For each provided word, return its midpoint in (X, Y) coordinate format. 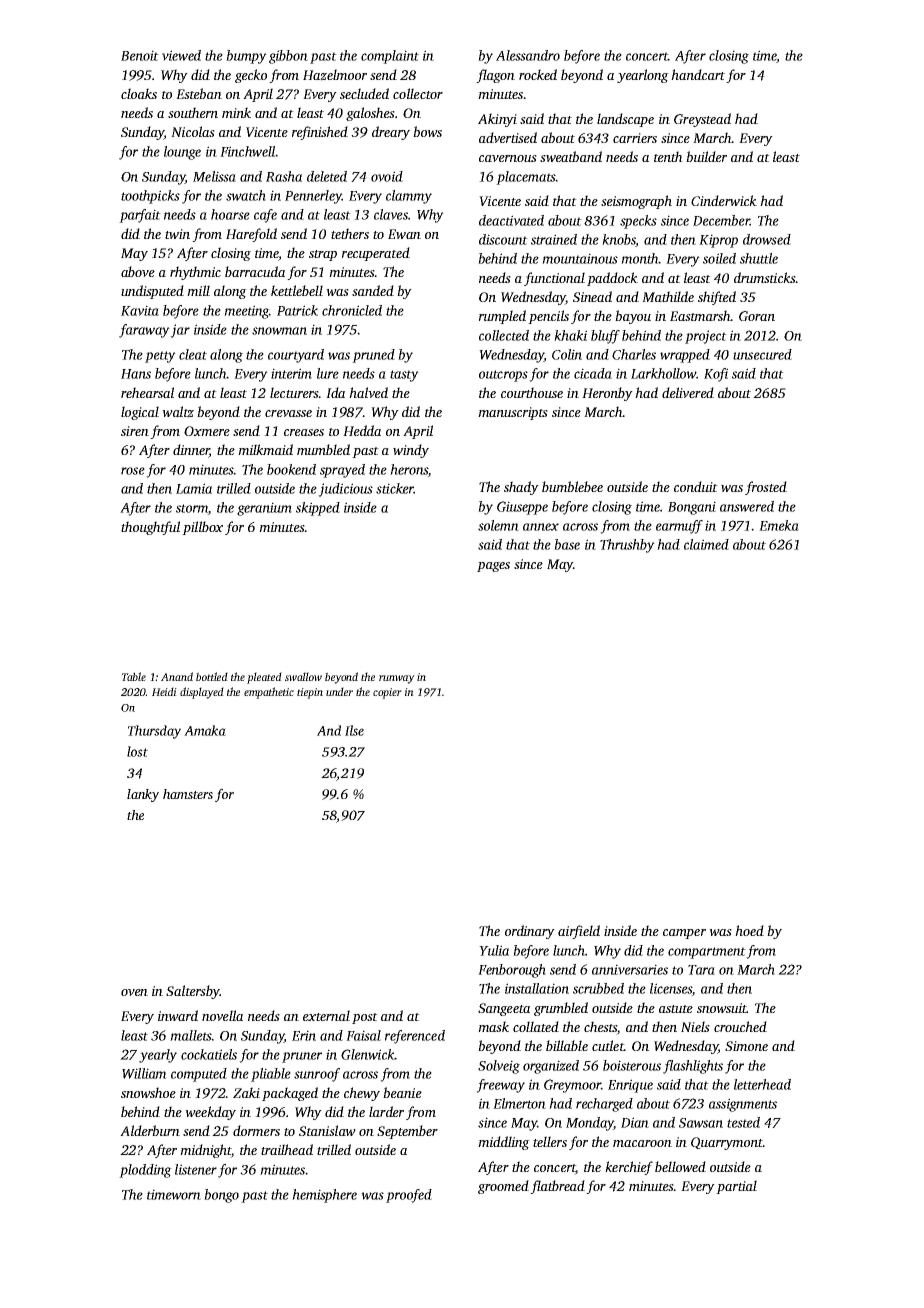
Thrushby (627, 546)
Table (133, 676)
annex (541, 527)
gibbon (288, 57)
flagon (495, 76)
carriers (635, 138)
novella (222, 1015)
